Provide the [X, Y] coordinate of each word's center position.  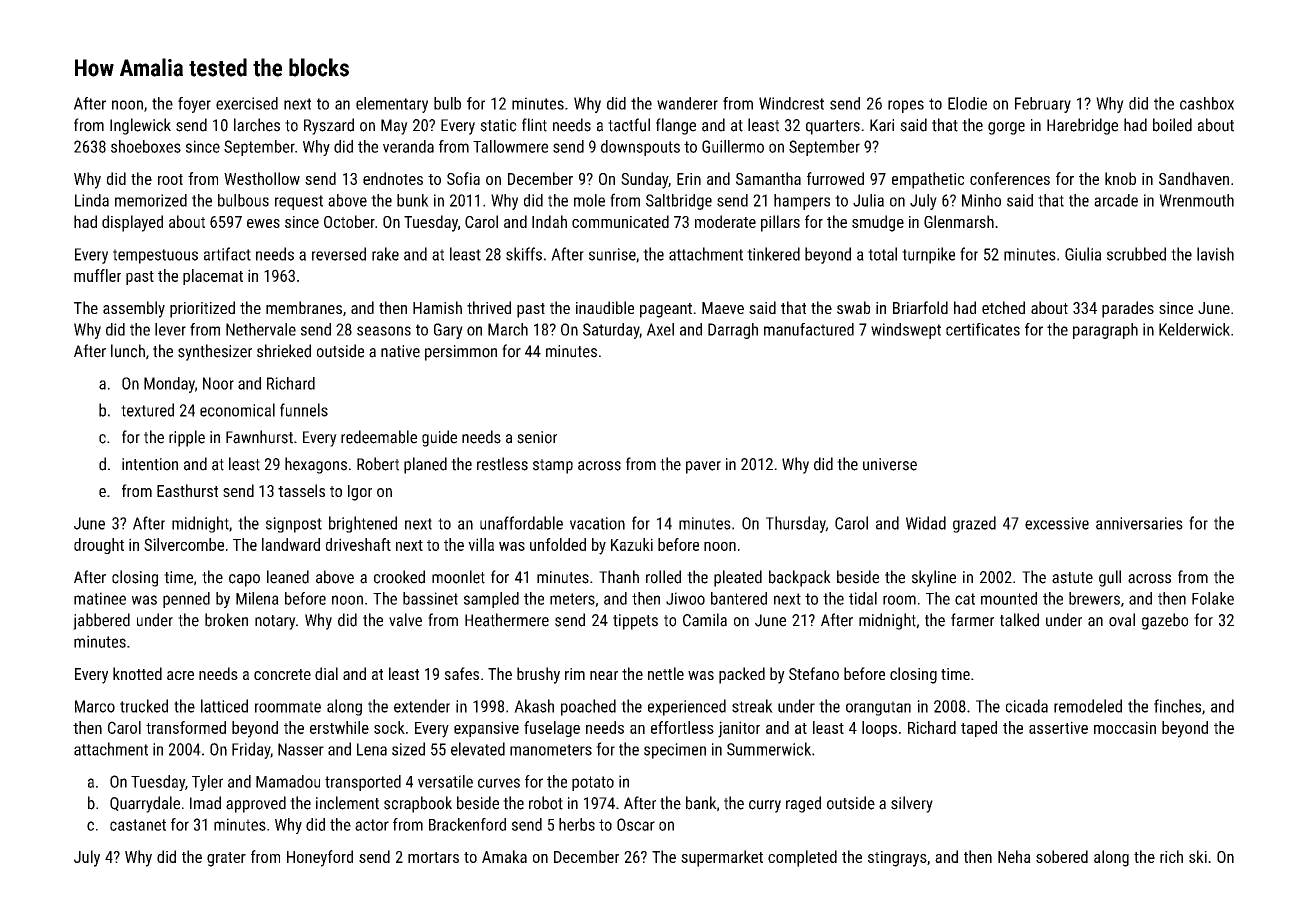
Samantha [768, 178]
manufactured [809, 329]
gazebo [1165, 621]
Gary [448, 331]
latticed [224, 706]
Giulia [1083, 254]
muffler [97, 275]
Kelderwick [1194, 329]
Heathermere [507, 620]
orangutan [878, 708]
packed [742, 675]
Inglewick [140, 126]
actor [372, 825]
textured [147, 410]
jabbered [101, 621]
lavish [1215, 254]
